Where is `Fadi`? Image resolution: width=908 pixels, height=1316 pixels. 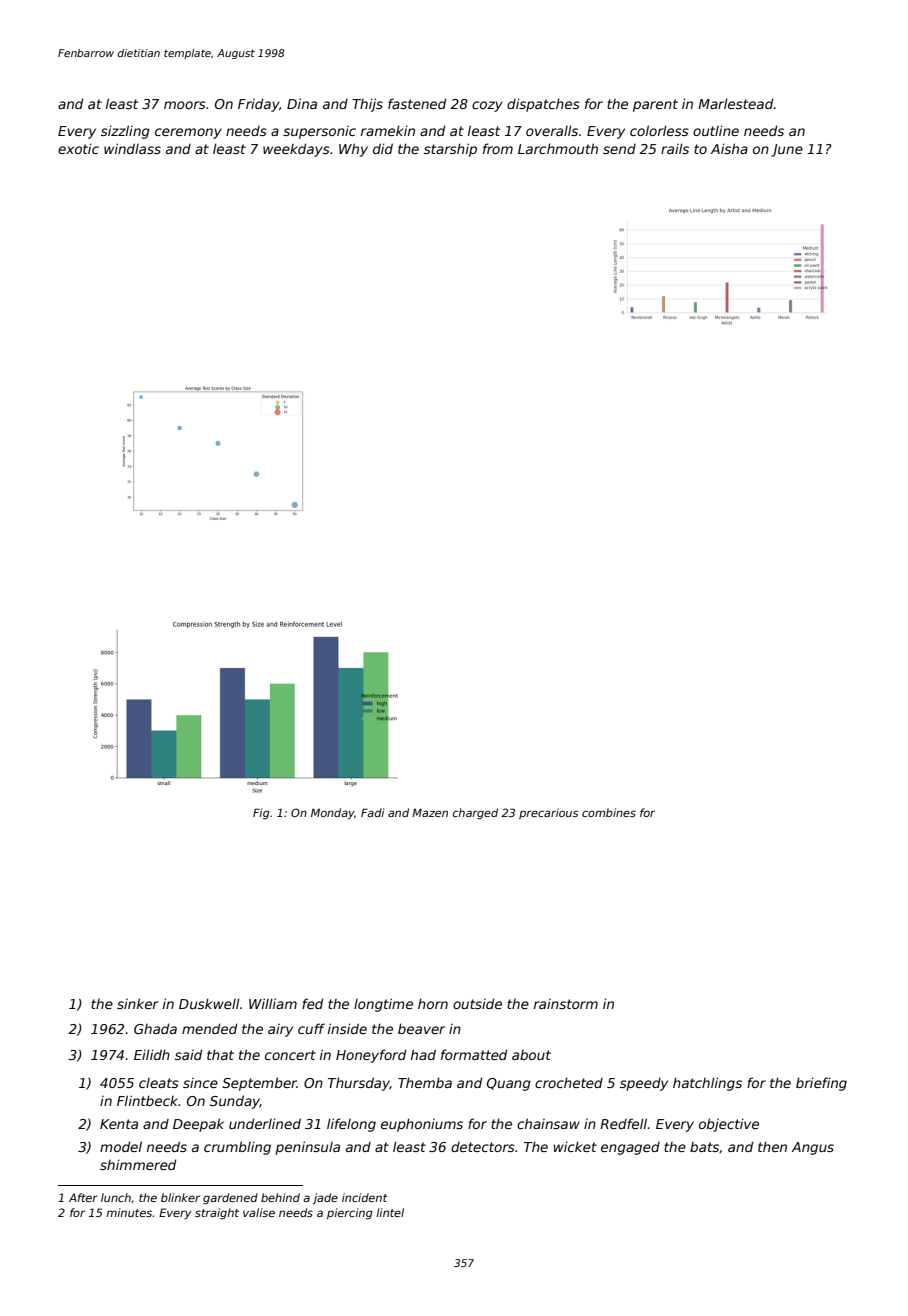
Fadi is located at coordinates (372, 812).
